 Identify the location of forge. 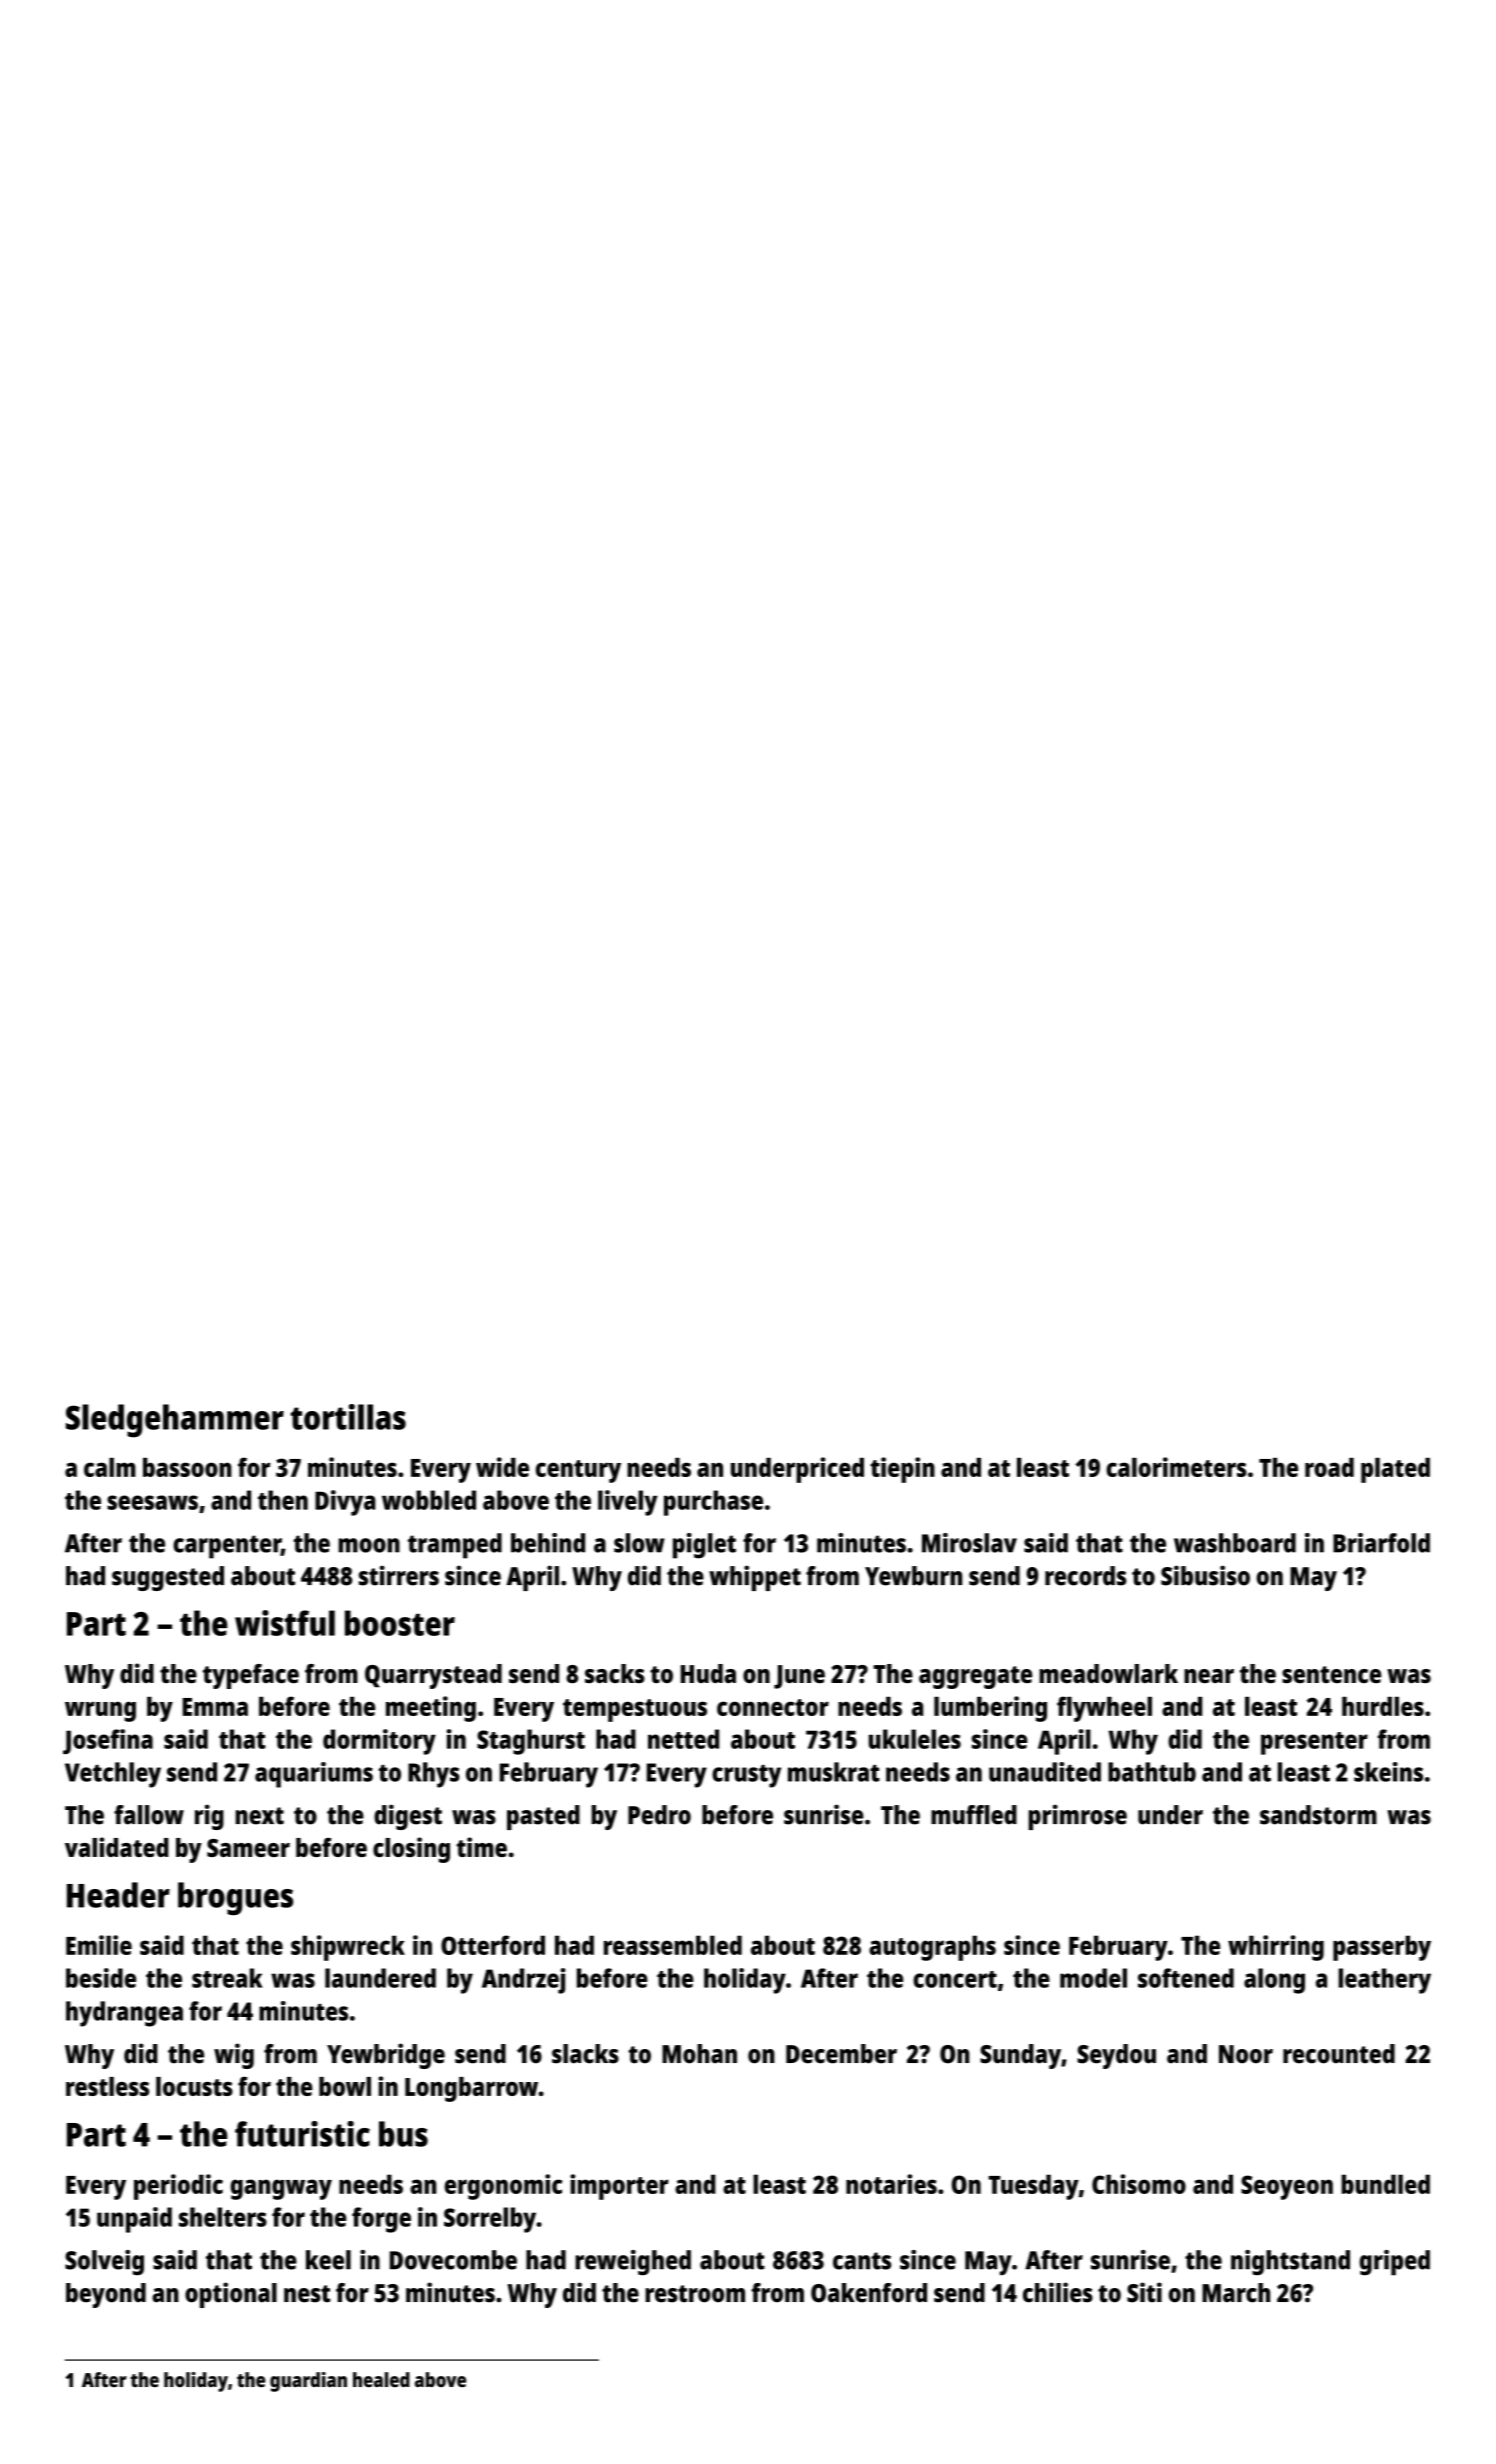
(381, 2220).
